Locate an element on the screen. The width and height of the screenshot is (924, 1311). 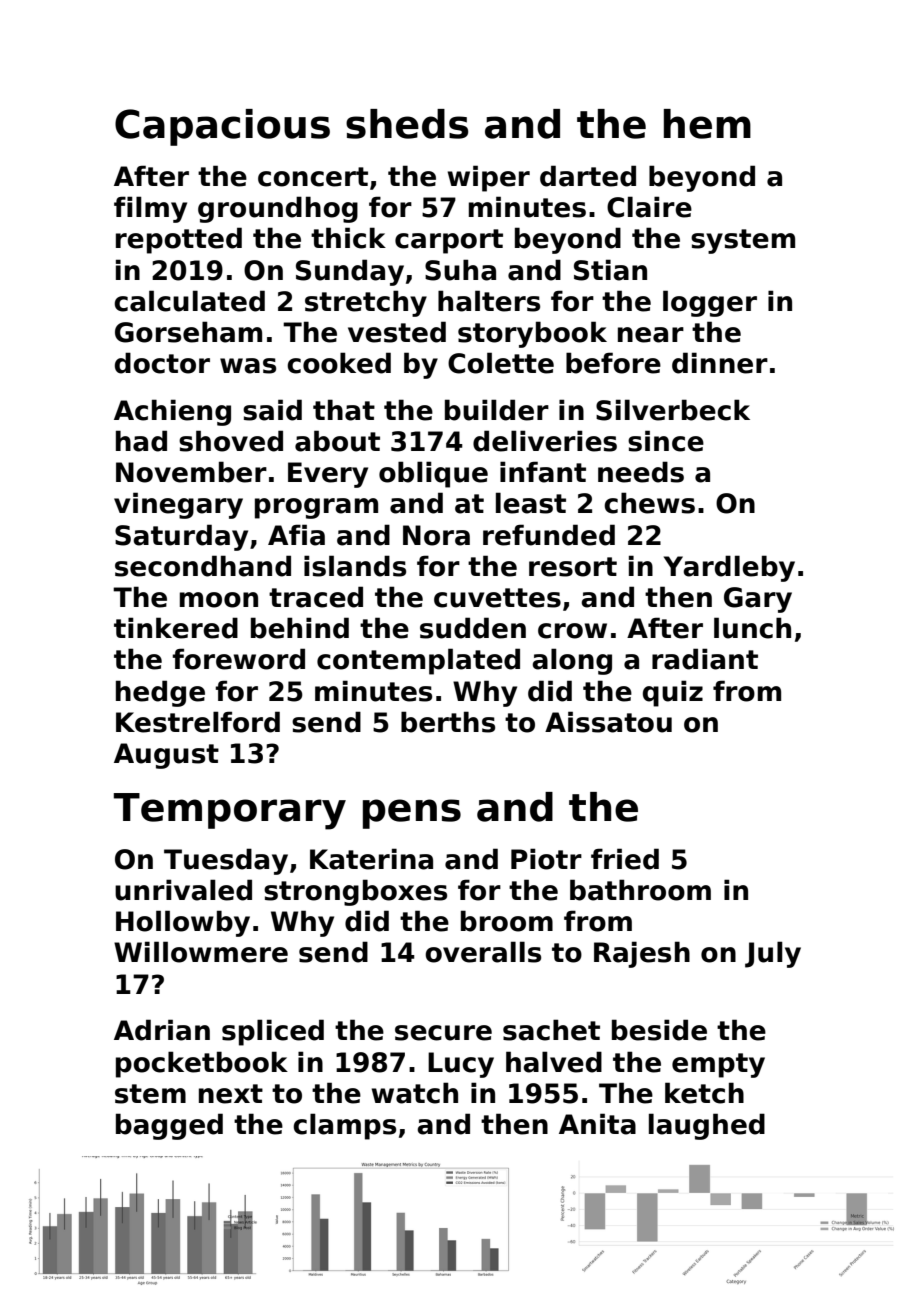
Kestrelford is located at coordinates (198, 722).
